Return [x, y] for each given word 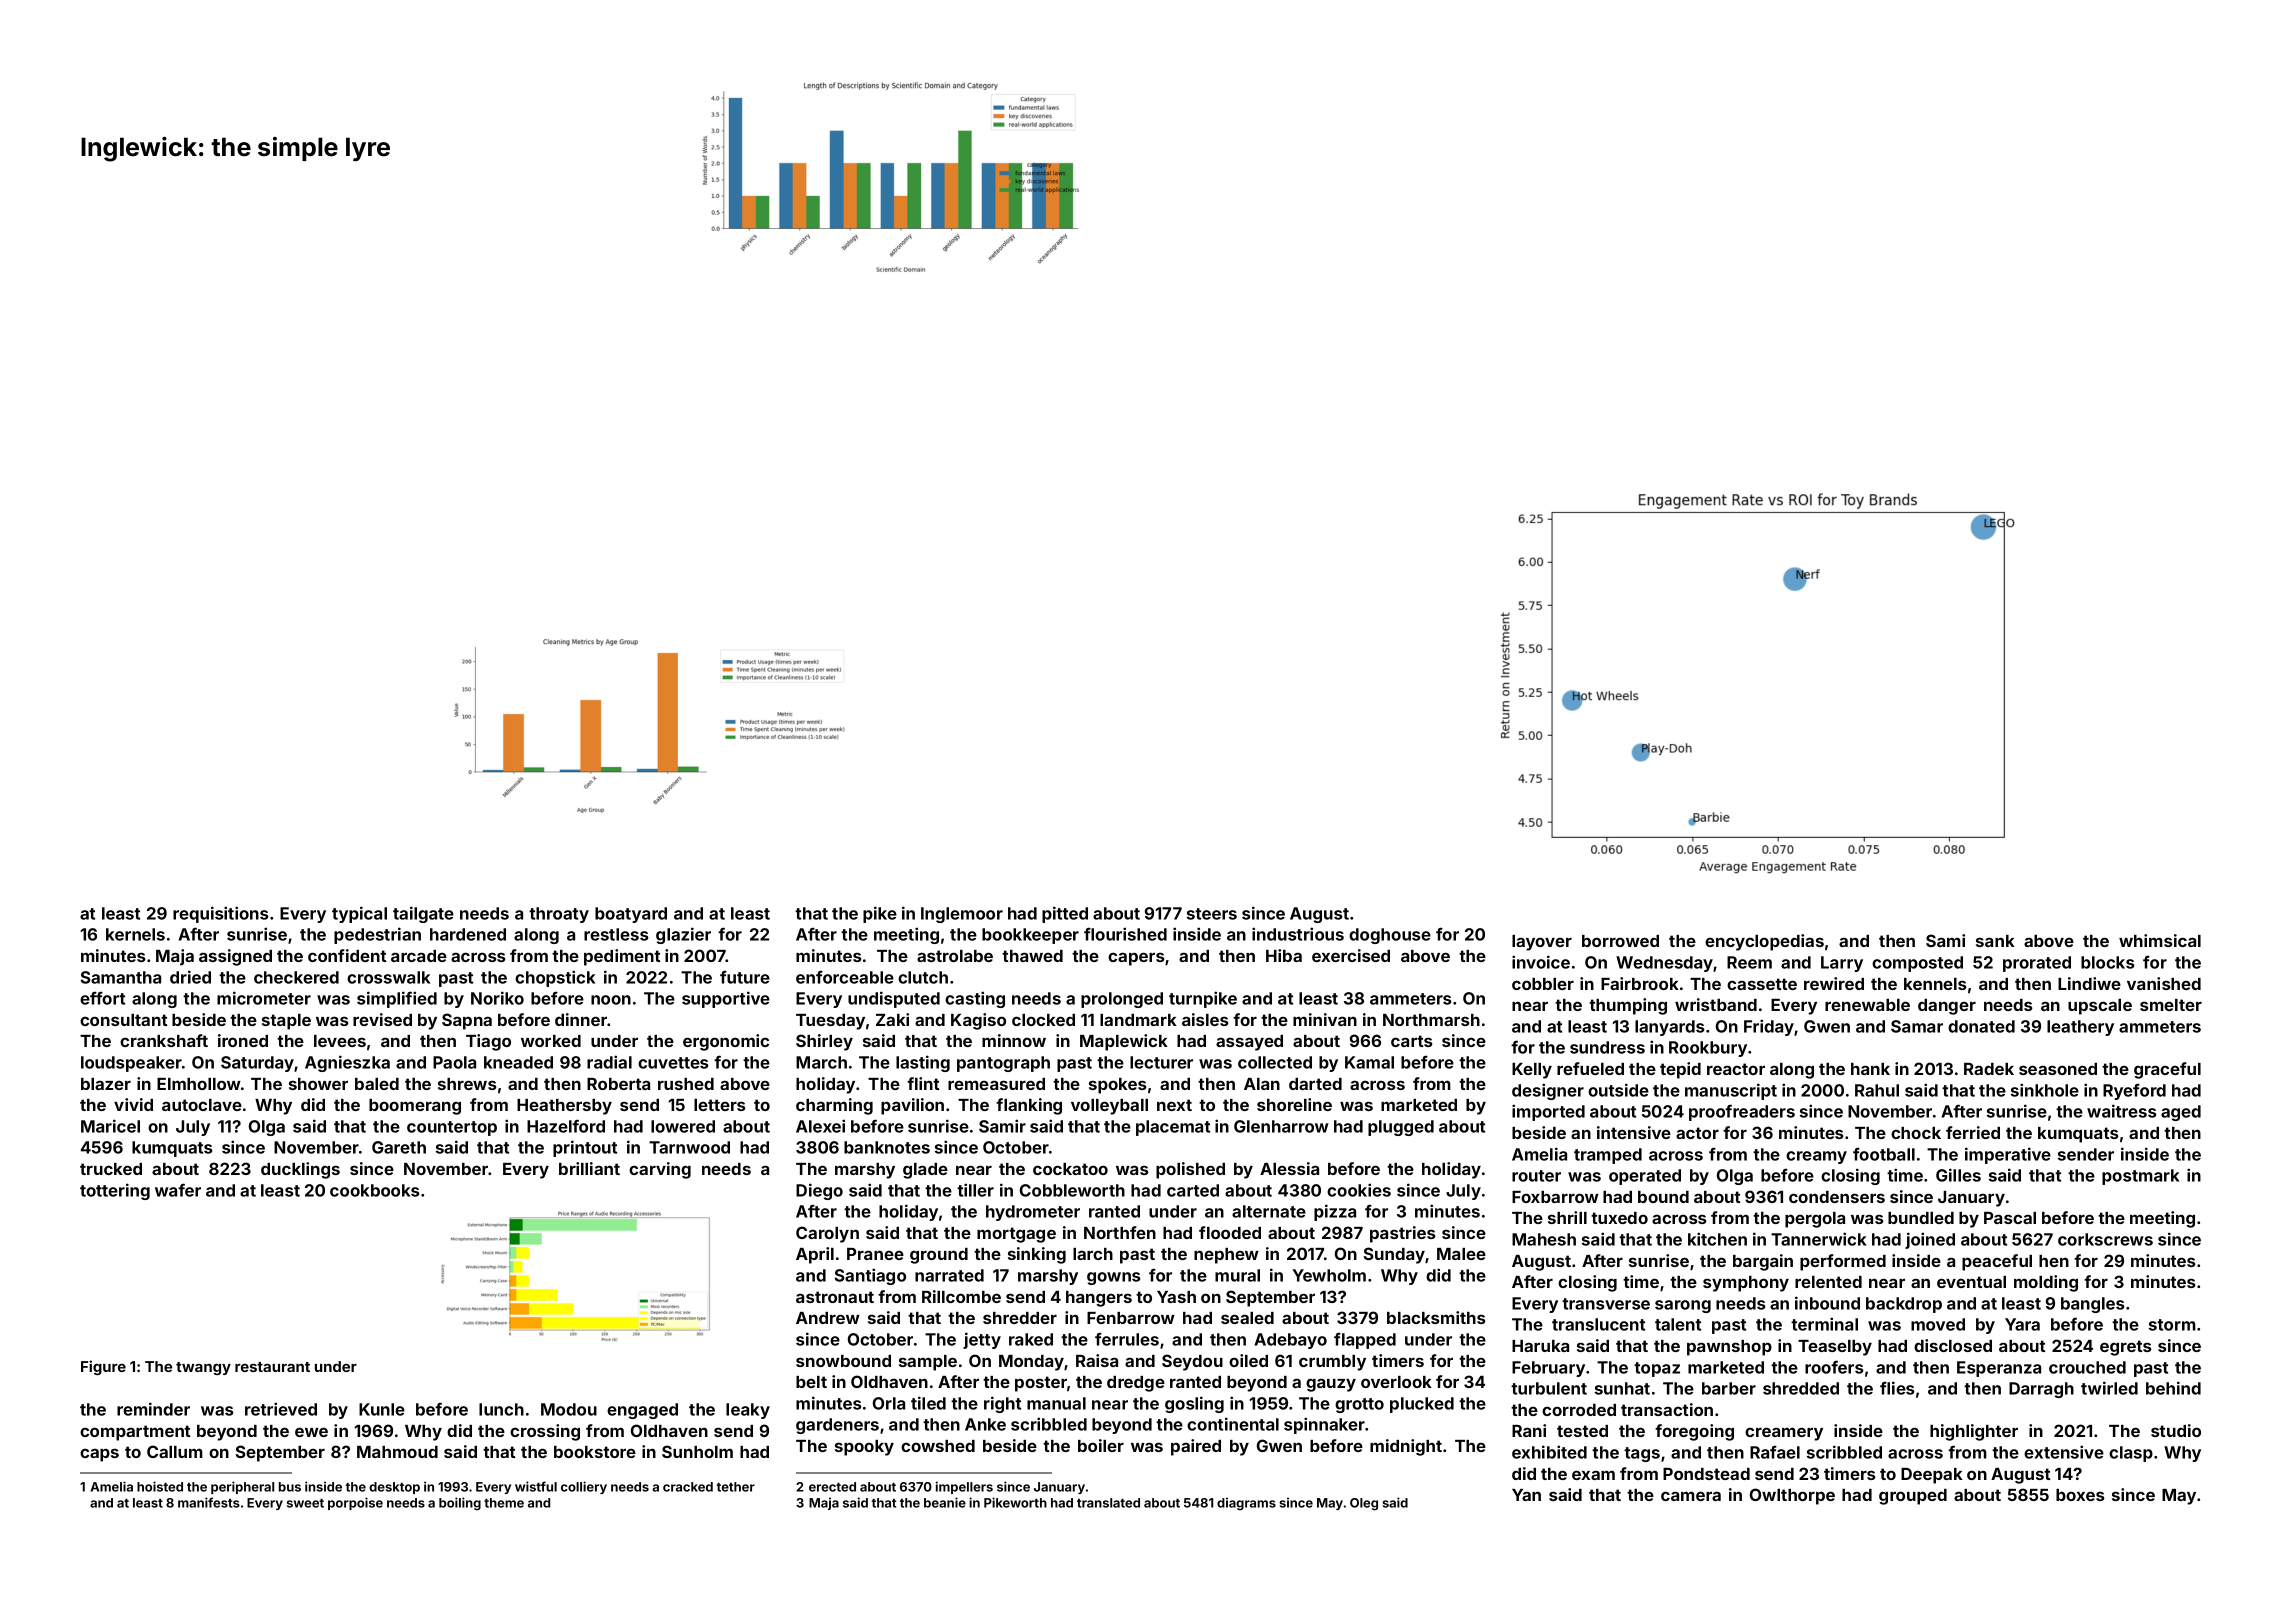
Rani [1529, 1430]
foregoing [1694, 1432]
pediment [622, 957]
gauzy [1331, 1385]
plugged [1401, 1128]
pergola [1815, 1220]
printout [585, 1148]
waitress [2122, 1111]
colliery [584, 1487]
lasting [923, 1063]
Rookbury [1708, 1049]
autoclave [202, 1105]
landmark [1138, 1020]
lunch [501, 1409]
